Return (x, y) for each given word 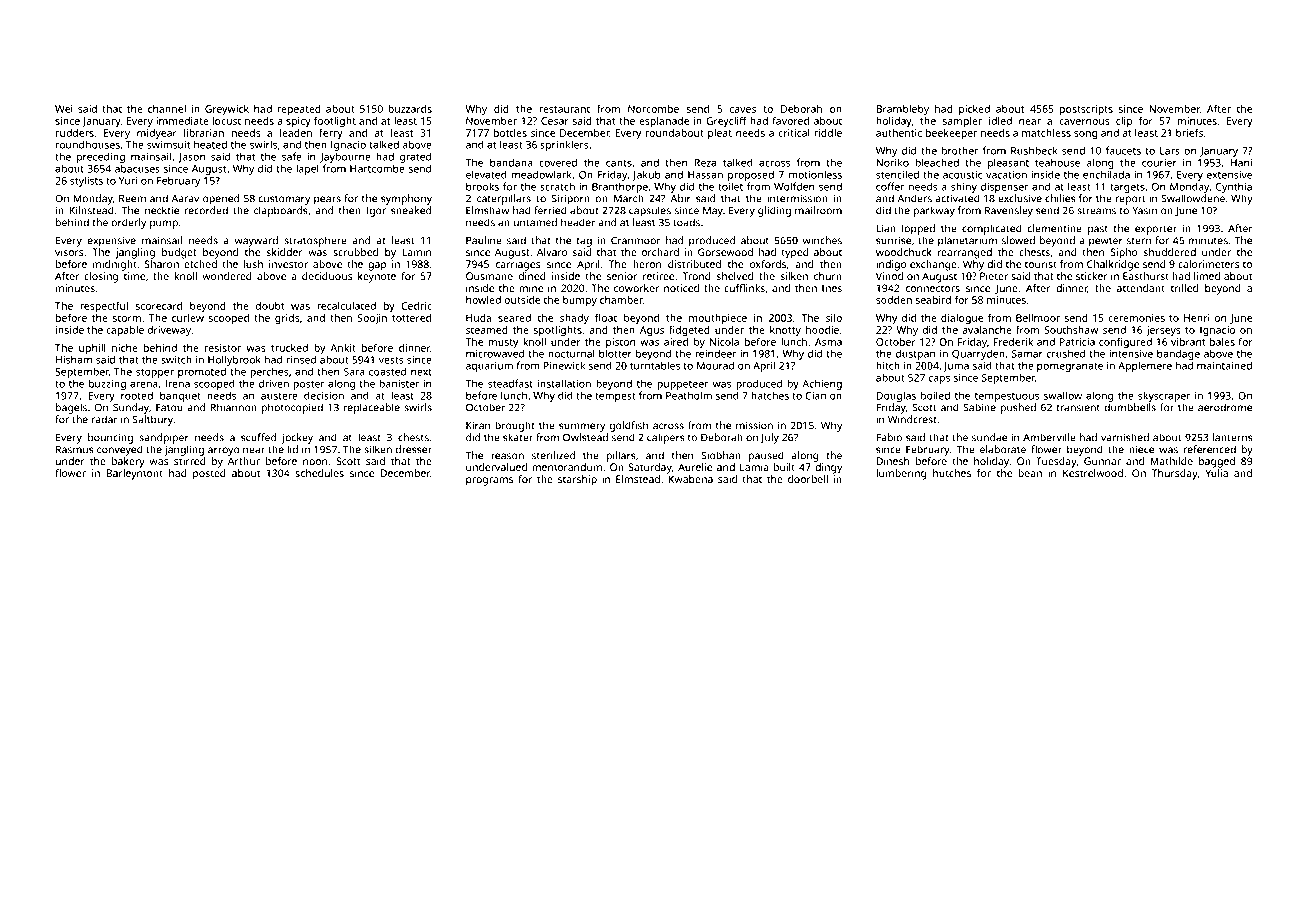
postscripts (1086, 110)
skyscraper (1164, 396)
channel (167, 109)
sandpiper (164, 438)
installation (564, 383)
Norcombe (653, 109)
